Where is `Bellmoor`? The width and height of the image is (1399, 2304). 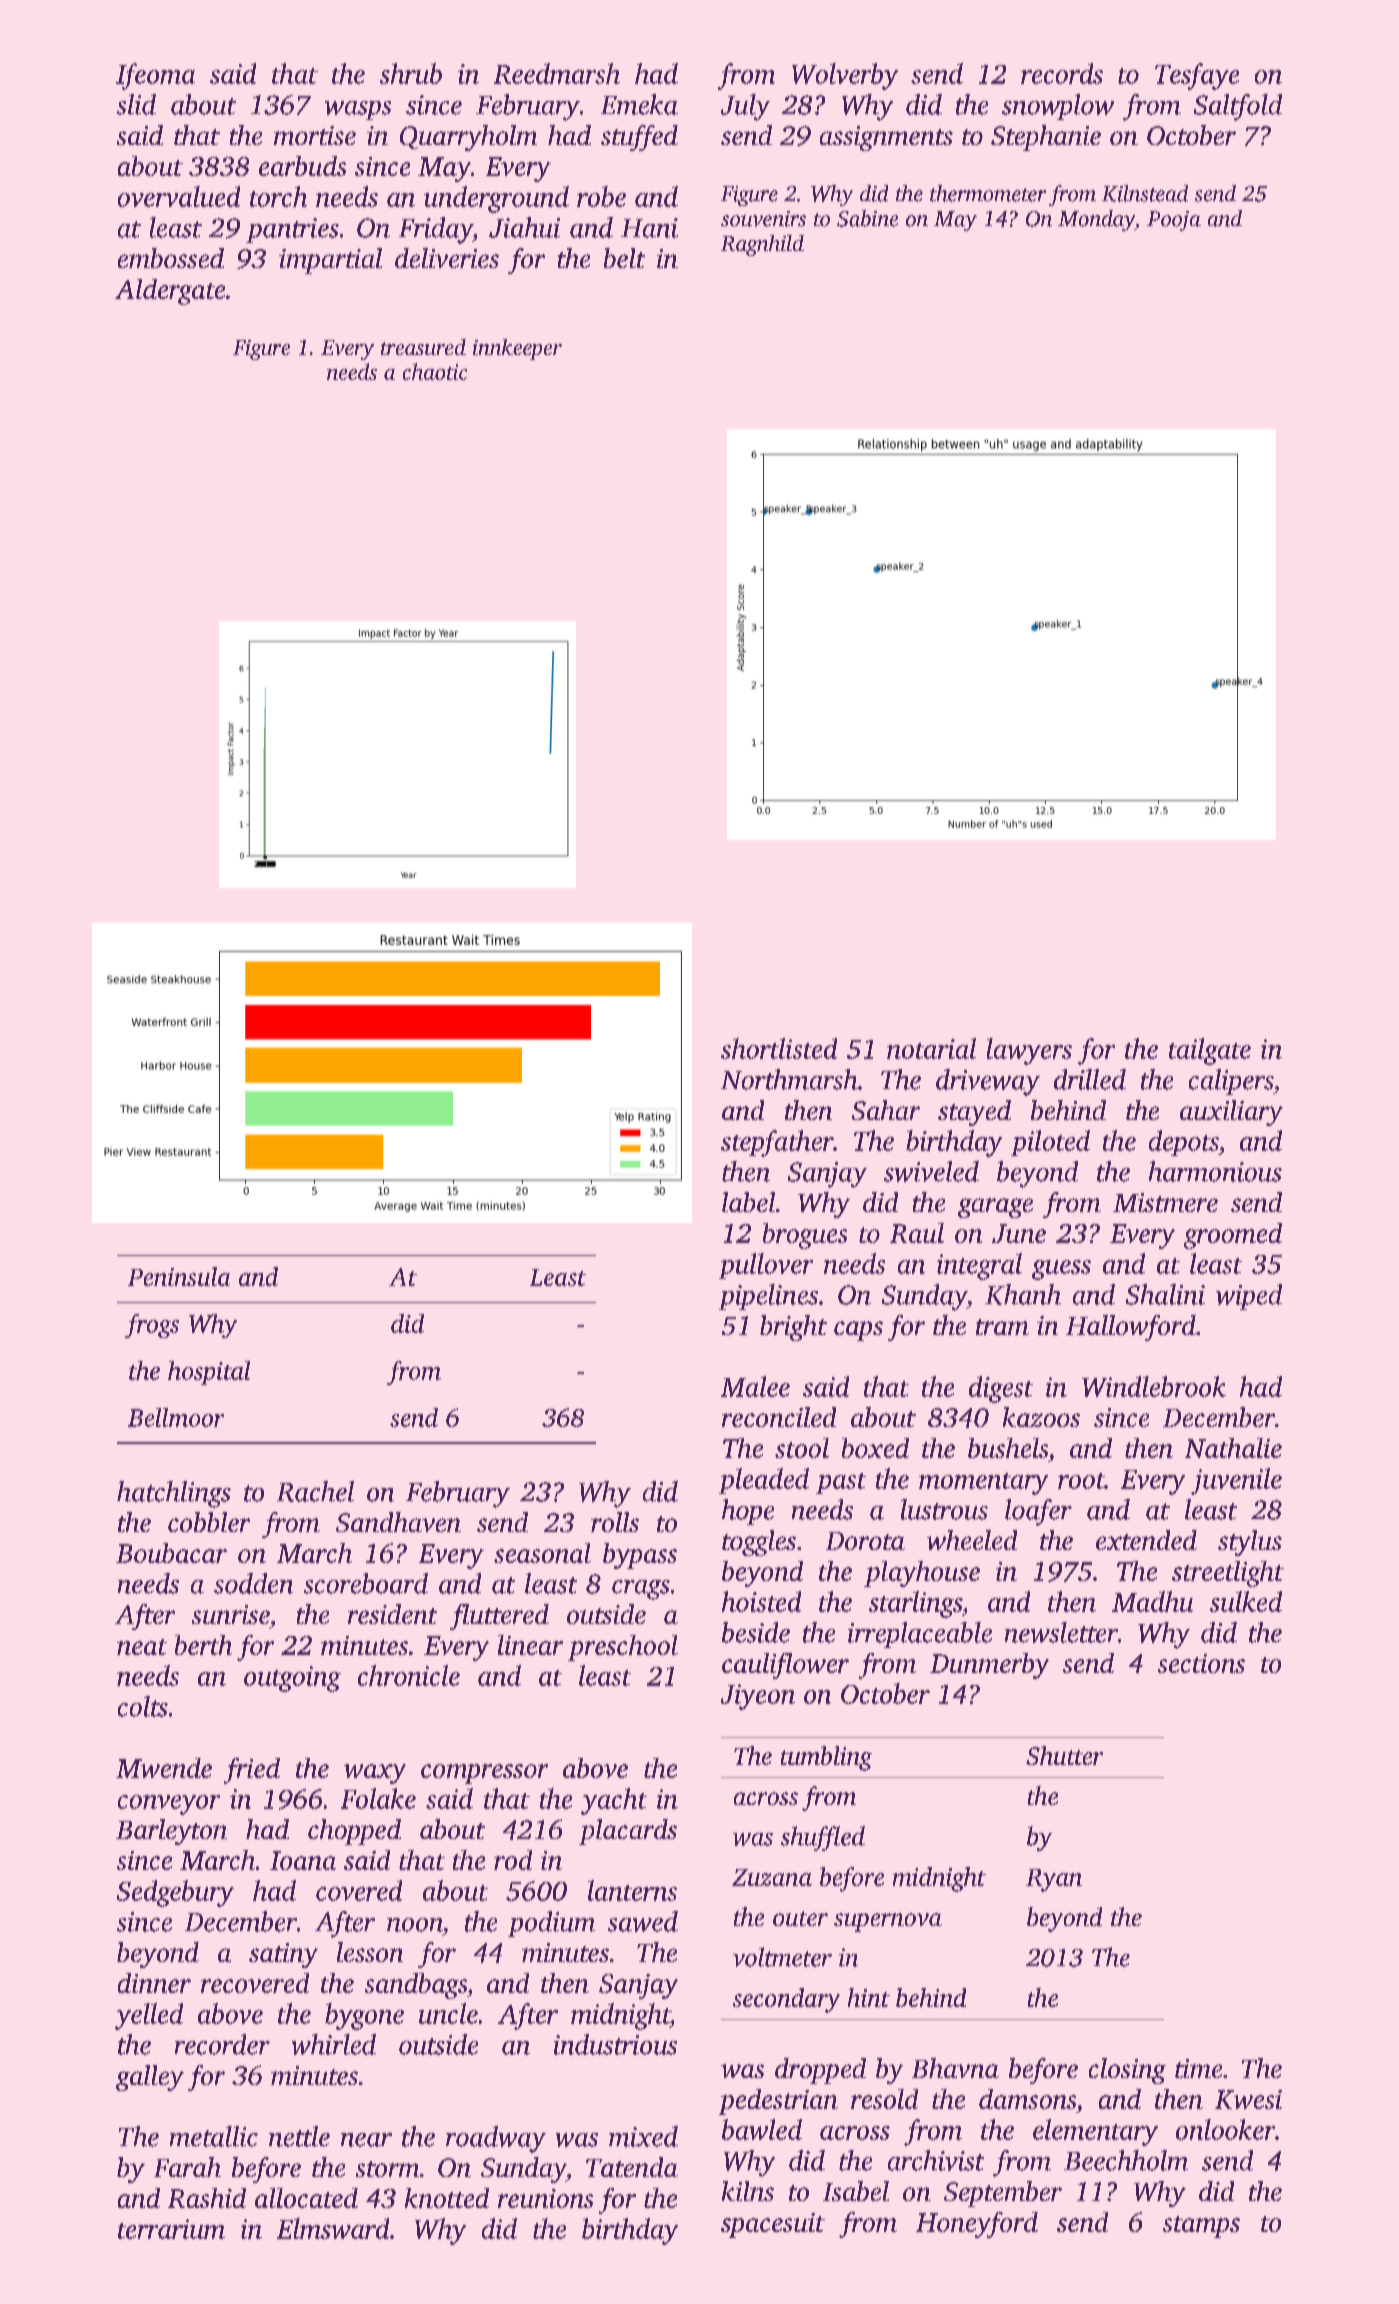
Bellmoor is located at coordinates (176, 1417).
